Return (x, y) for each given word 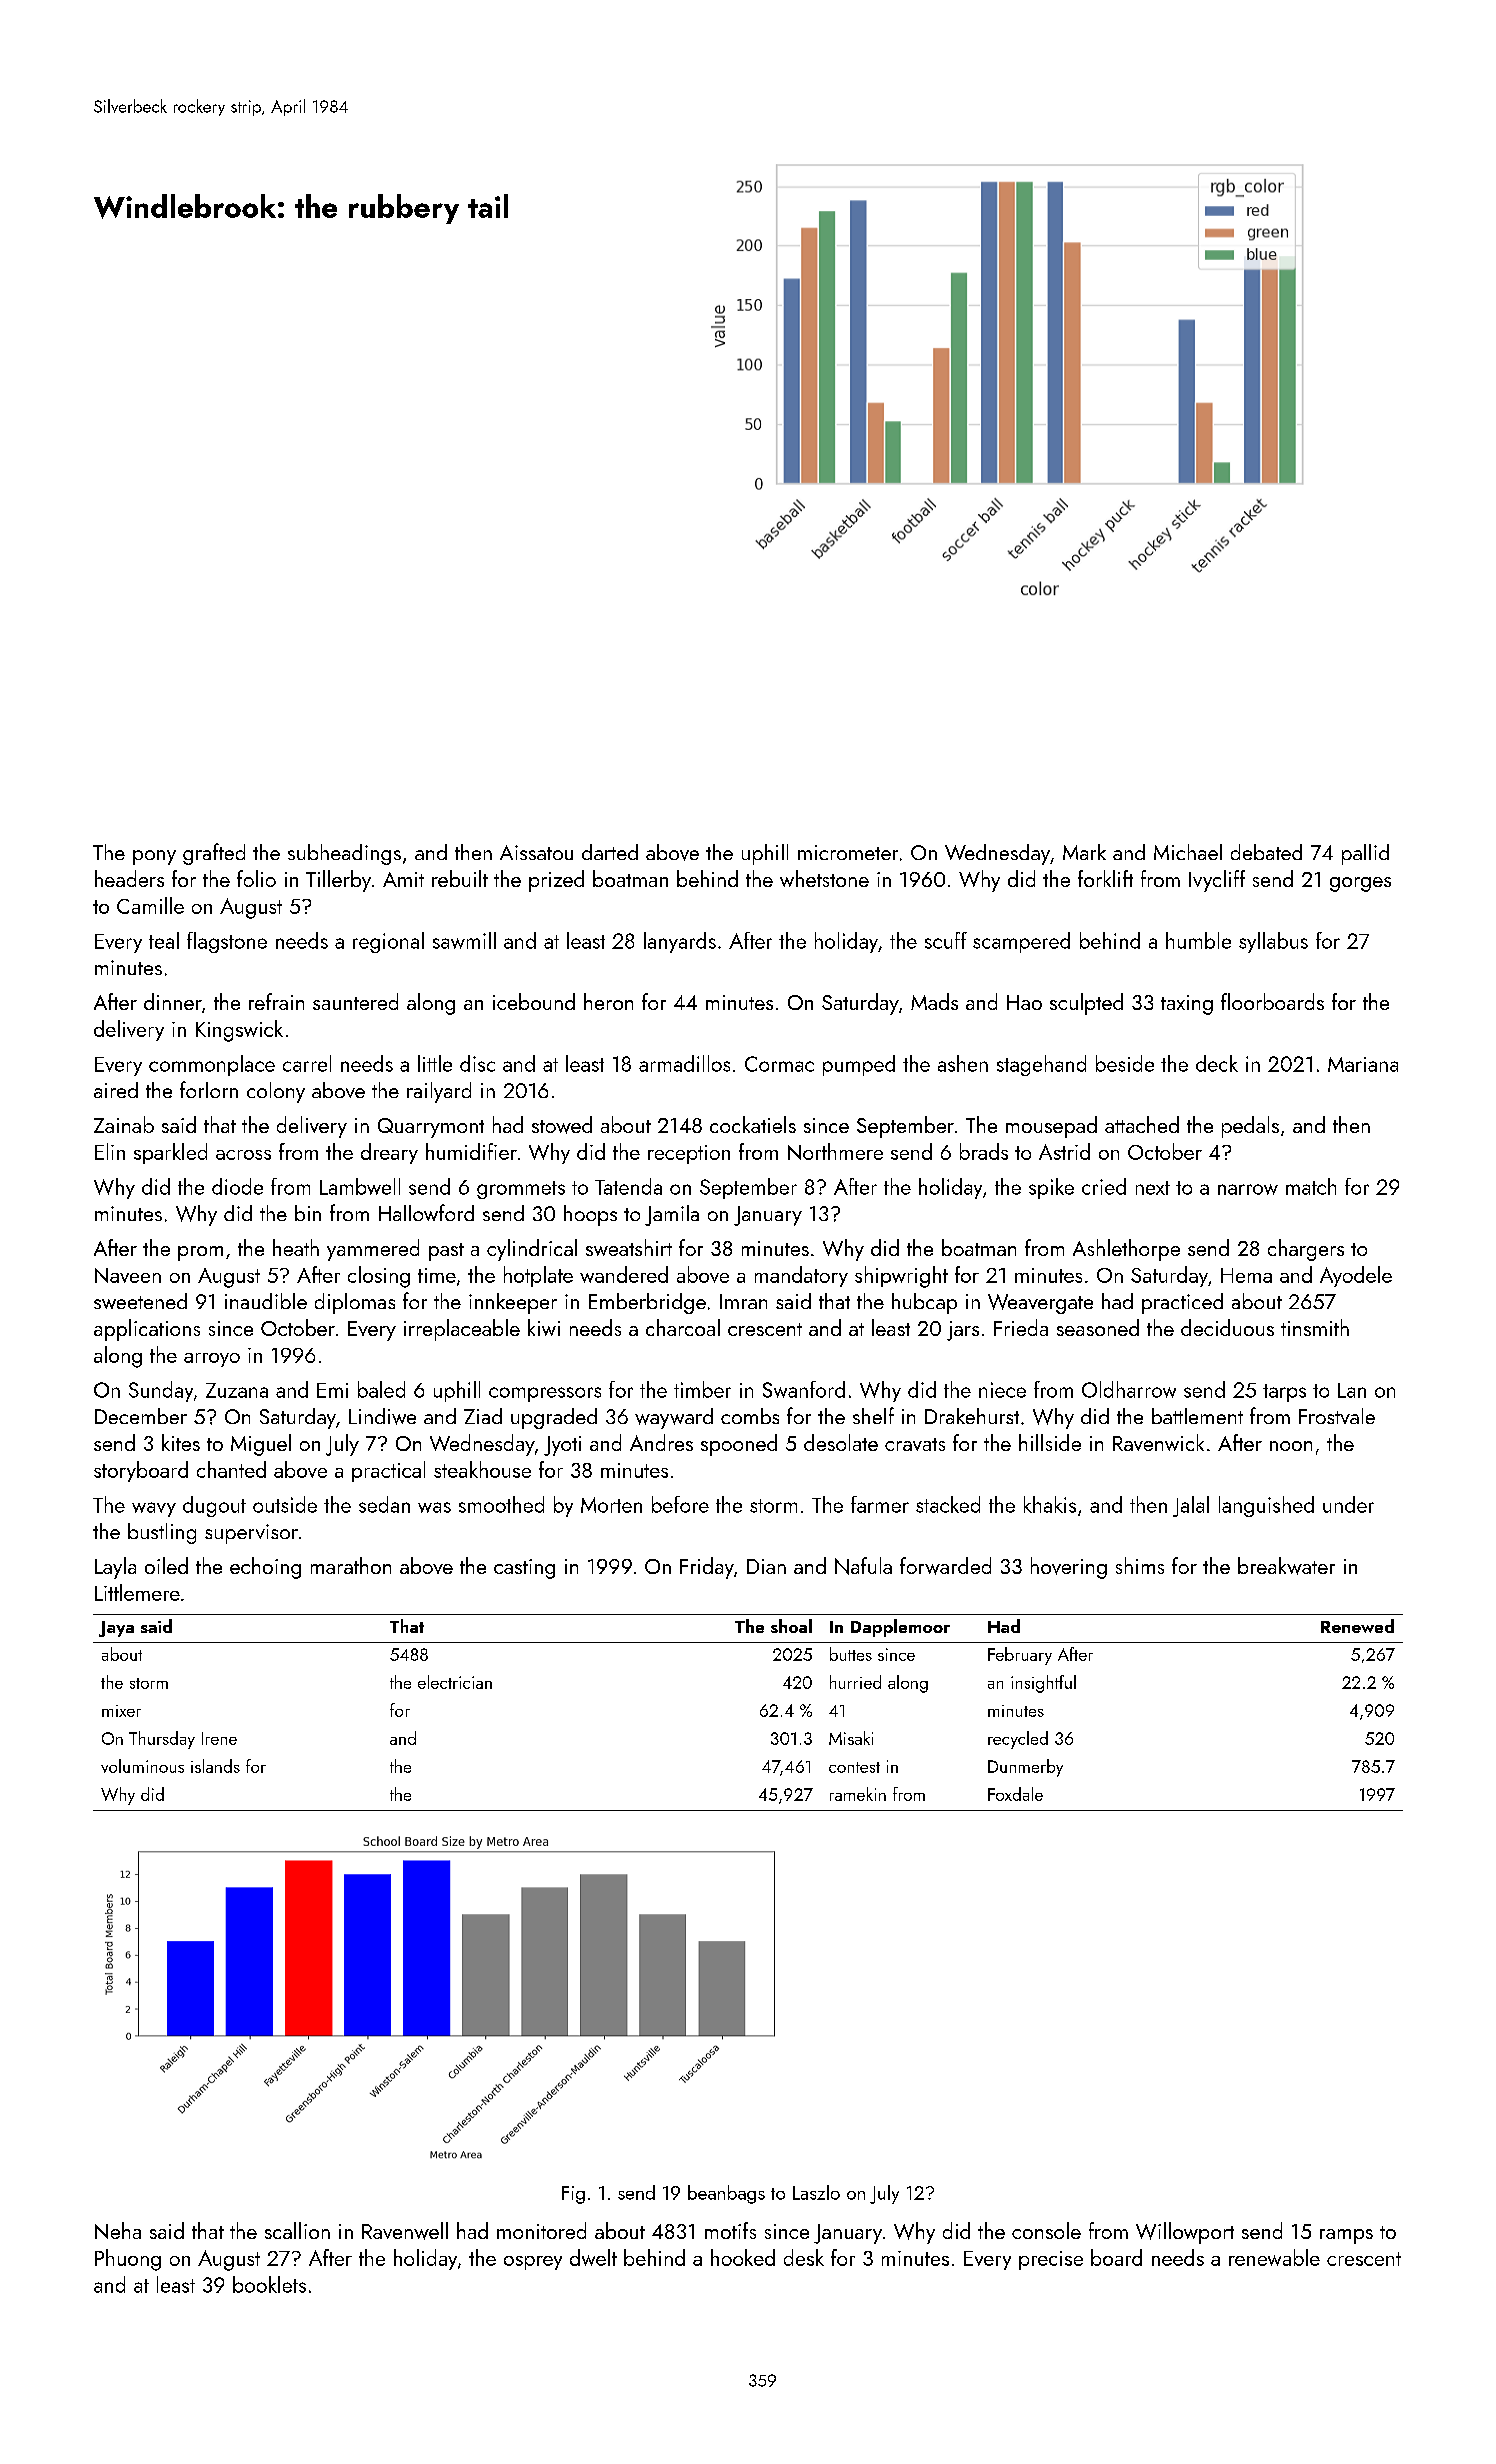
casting (524, 1569)
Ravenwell (405, 2231)
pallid (1365, 854)
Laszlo (816, 2192)
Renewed (1357, 1626)
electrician (455, 1682)
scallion (297, 2230)
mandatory (801, 1276)
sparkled (170, 1153)
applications (147, 1330)
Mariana (1363, 1064)
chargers (1306, 1250)
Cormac (779, 1064)
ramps (1346, 2236)
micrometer (848, 852)
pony (154, 857)
